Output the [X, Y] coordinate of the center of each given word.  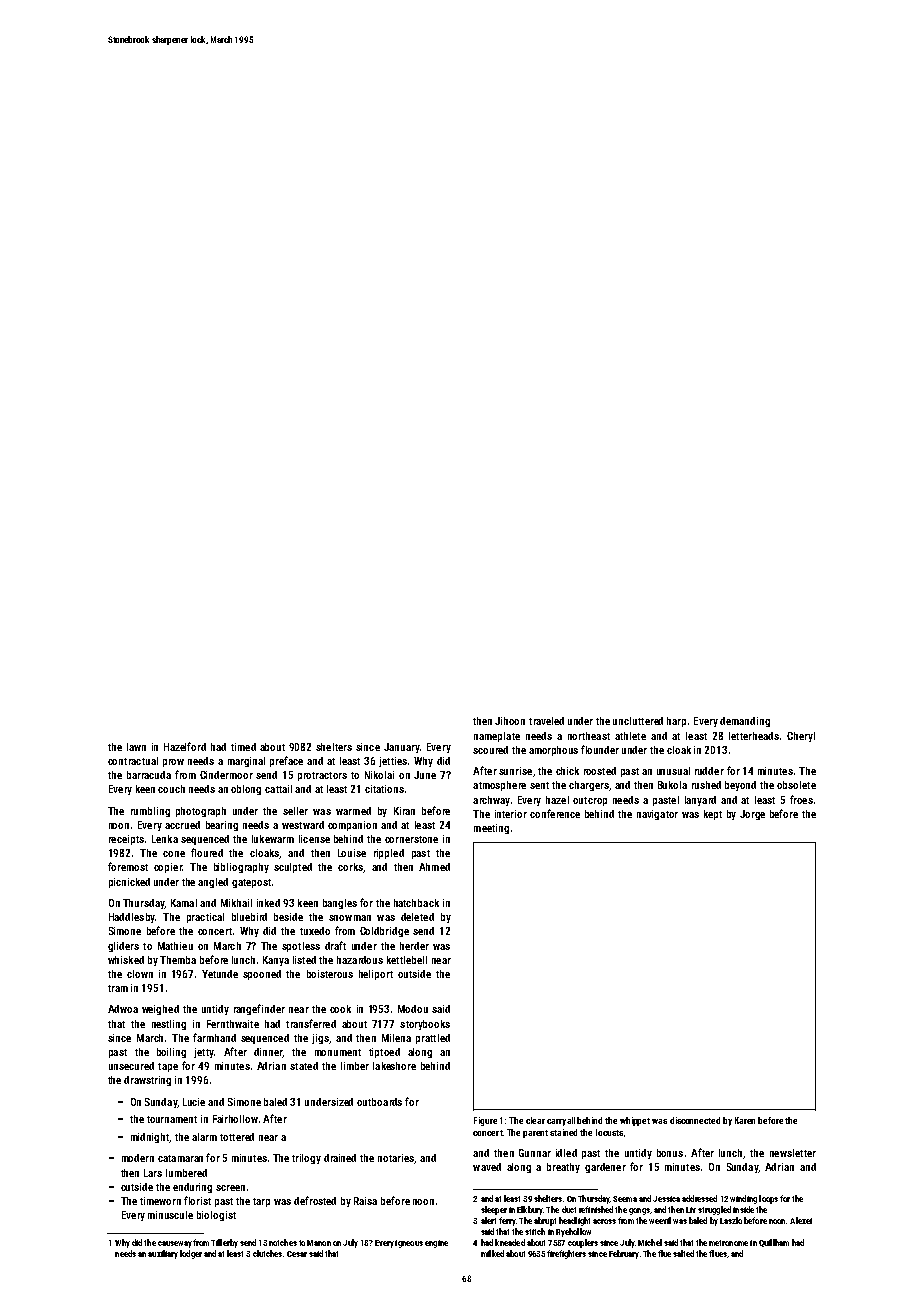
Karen [745, 1120]
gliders [123, 947]
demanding [745, 722]
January [402, 748]
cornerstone [411, 839]
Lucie [194, 1102]
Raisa [365, 1201]
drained [340, 1158]
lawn [136, 747]
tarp [261, 1202]
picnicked [129, 883]
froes [801, 799]
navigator [657, 815]
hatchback [416, 903]
